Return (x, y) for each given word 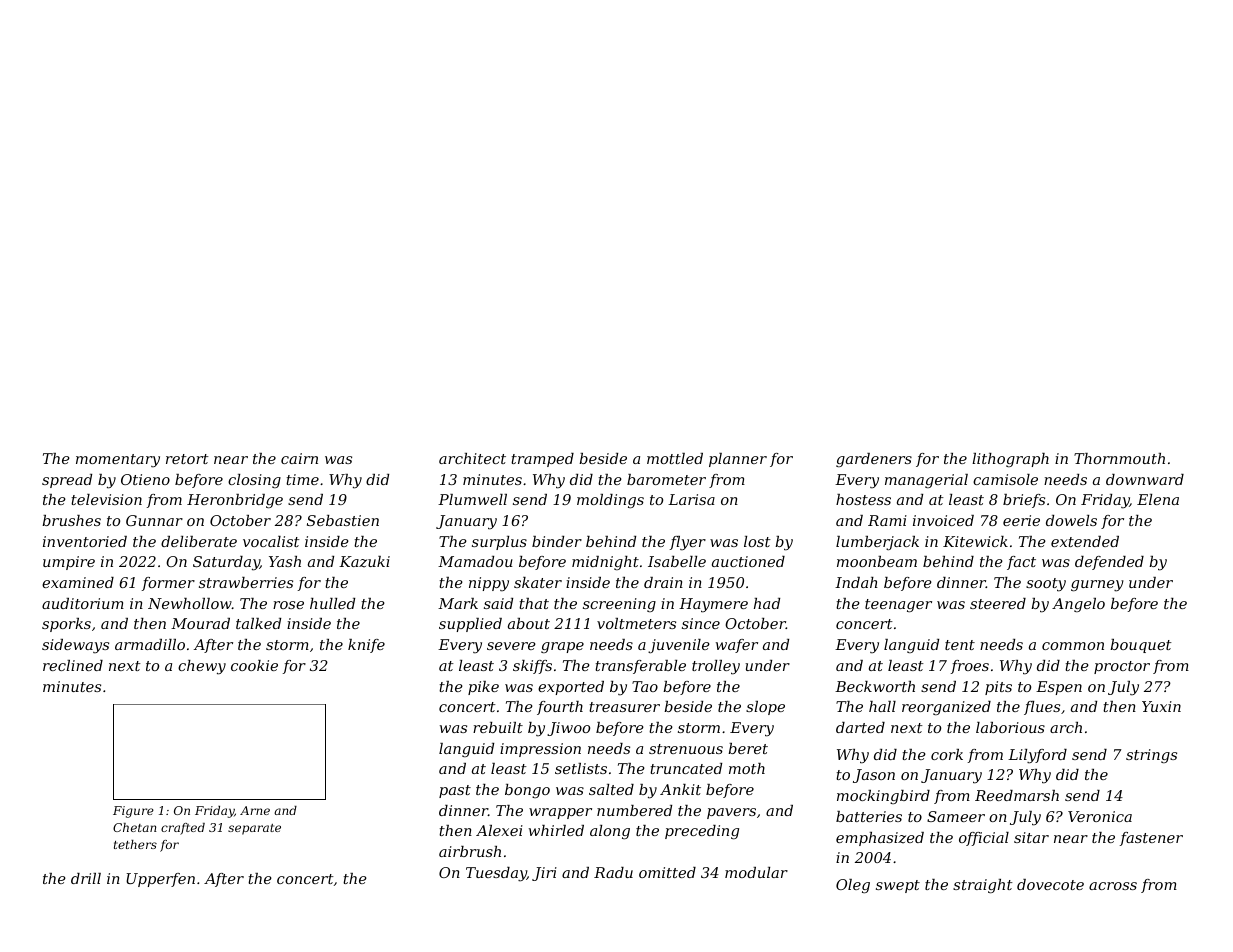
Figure (133, 812)
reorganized (946, 708)
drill (86, 878)
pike (483, 688)
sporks (66, 625)
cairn (299, 458)
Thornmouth (1119, 458)
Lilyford (1037, 756)
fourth (560, 708)
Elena (1158, 499)
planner (738, 460)
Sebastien (343, 520)
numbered (634, 810)
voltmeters (636, 623)
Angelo (1078, 605)
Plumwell (472, 499)
